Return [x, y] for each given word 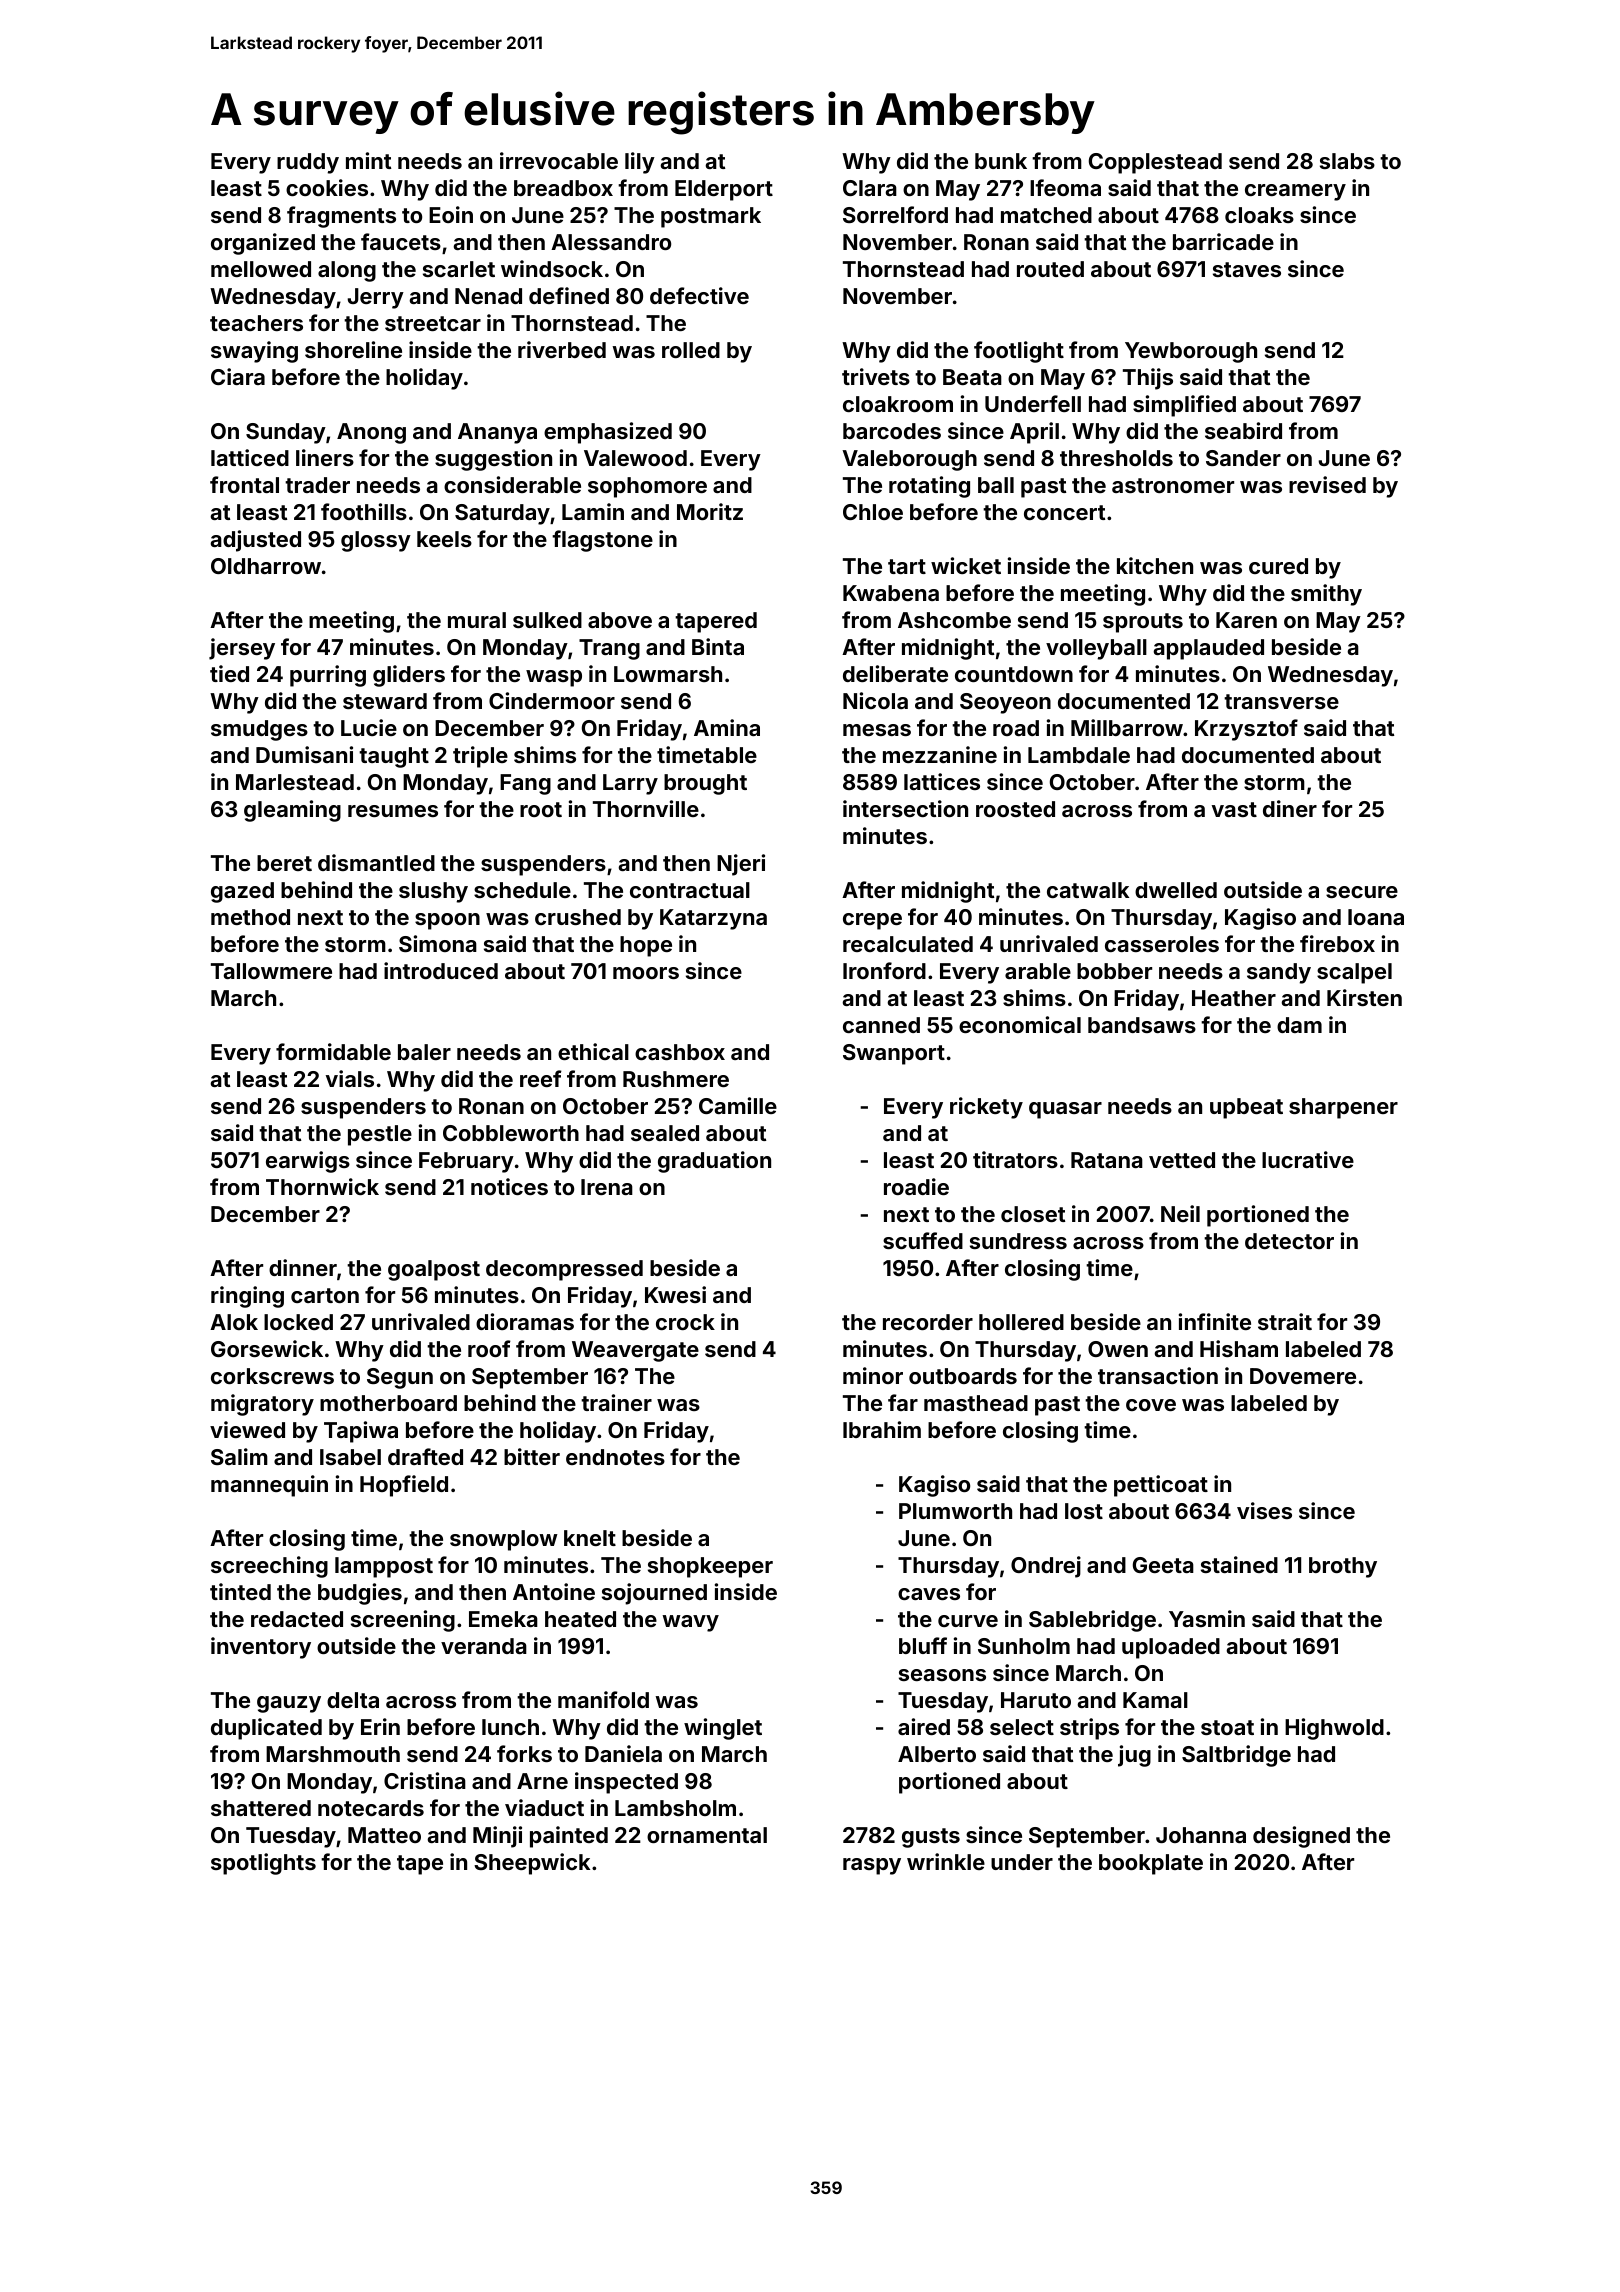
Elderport [724, 190]
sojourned [654, 1594]
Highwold [1334, 1729]
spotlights [263, 1864]
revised [1327, 484]
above [620, 620]
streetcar [433, 323]
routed [1050, 269]
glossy [376, 541]
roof [489, 1348]
